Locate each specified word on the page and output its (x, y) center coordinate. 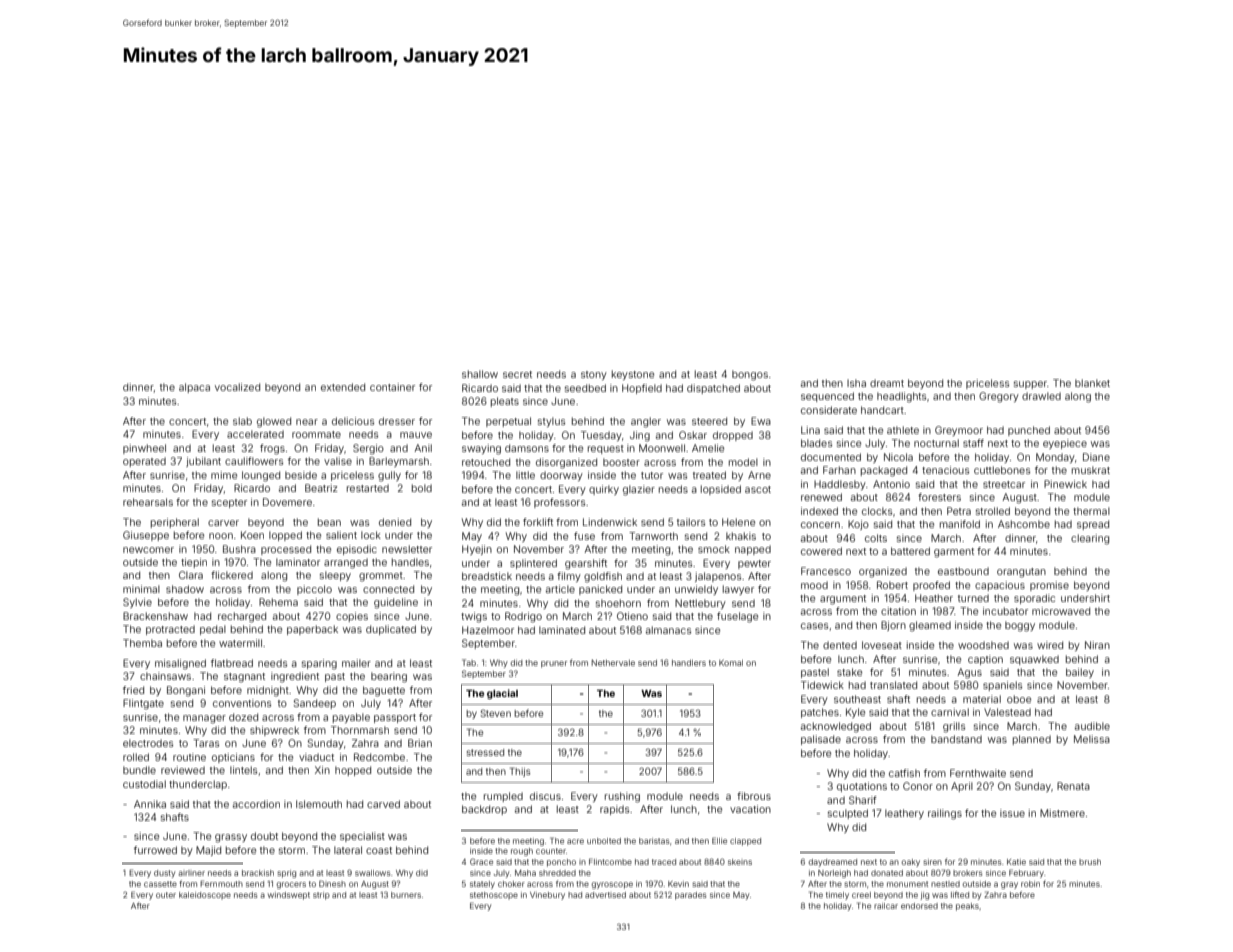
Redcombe (379, 757)
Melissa (1092, 739)
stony (594, 375)
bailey (1080, 673)
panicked (600, 590)
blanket (1092, 383)
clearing (1090, 539)
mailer (356, 663)
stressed (485, 752)
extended (343, 387)
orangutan (1021, 573)
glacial (502, 694)
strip (321, 896)
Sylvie (137, 603)
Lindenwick (610, 522)
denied (395, 522)
